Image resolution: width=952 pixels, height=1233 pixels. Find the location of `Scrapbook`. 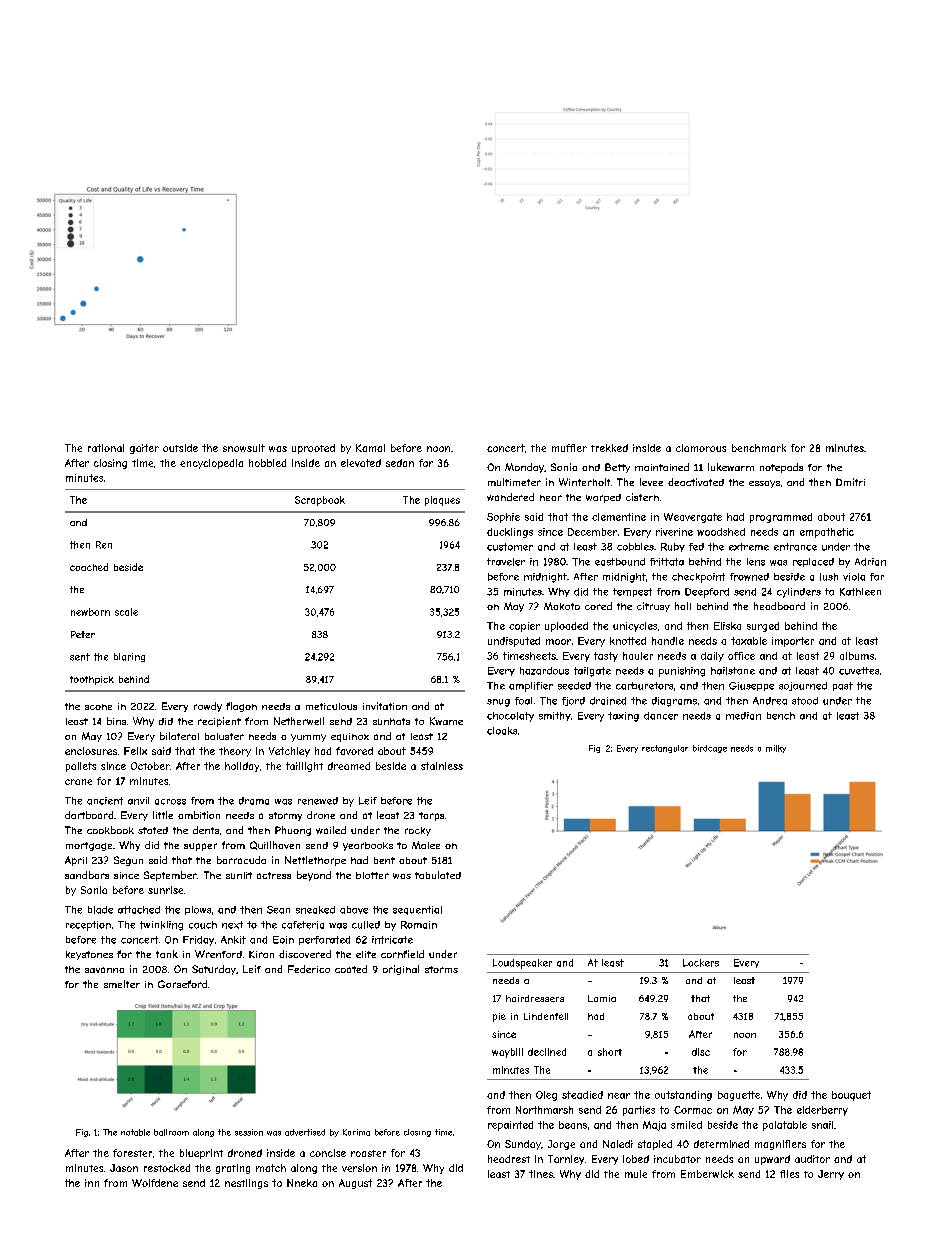

Scrapbook is located at coordinates (320, 501).
